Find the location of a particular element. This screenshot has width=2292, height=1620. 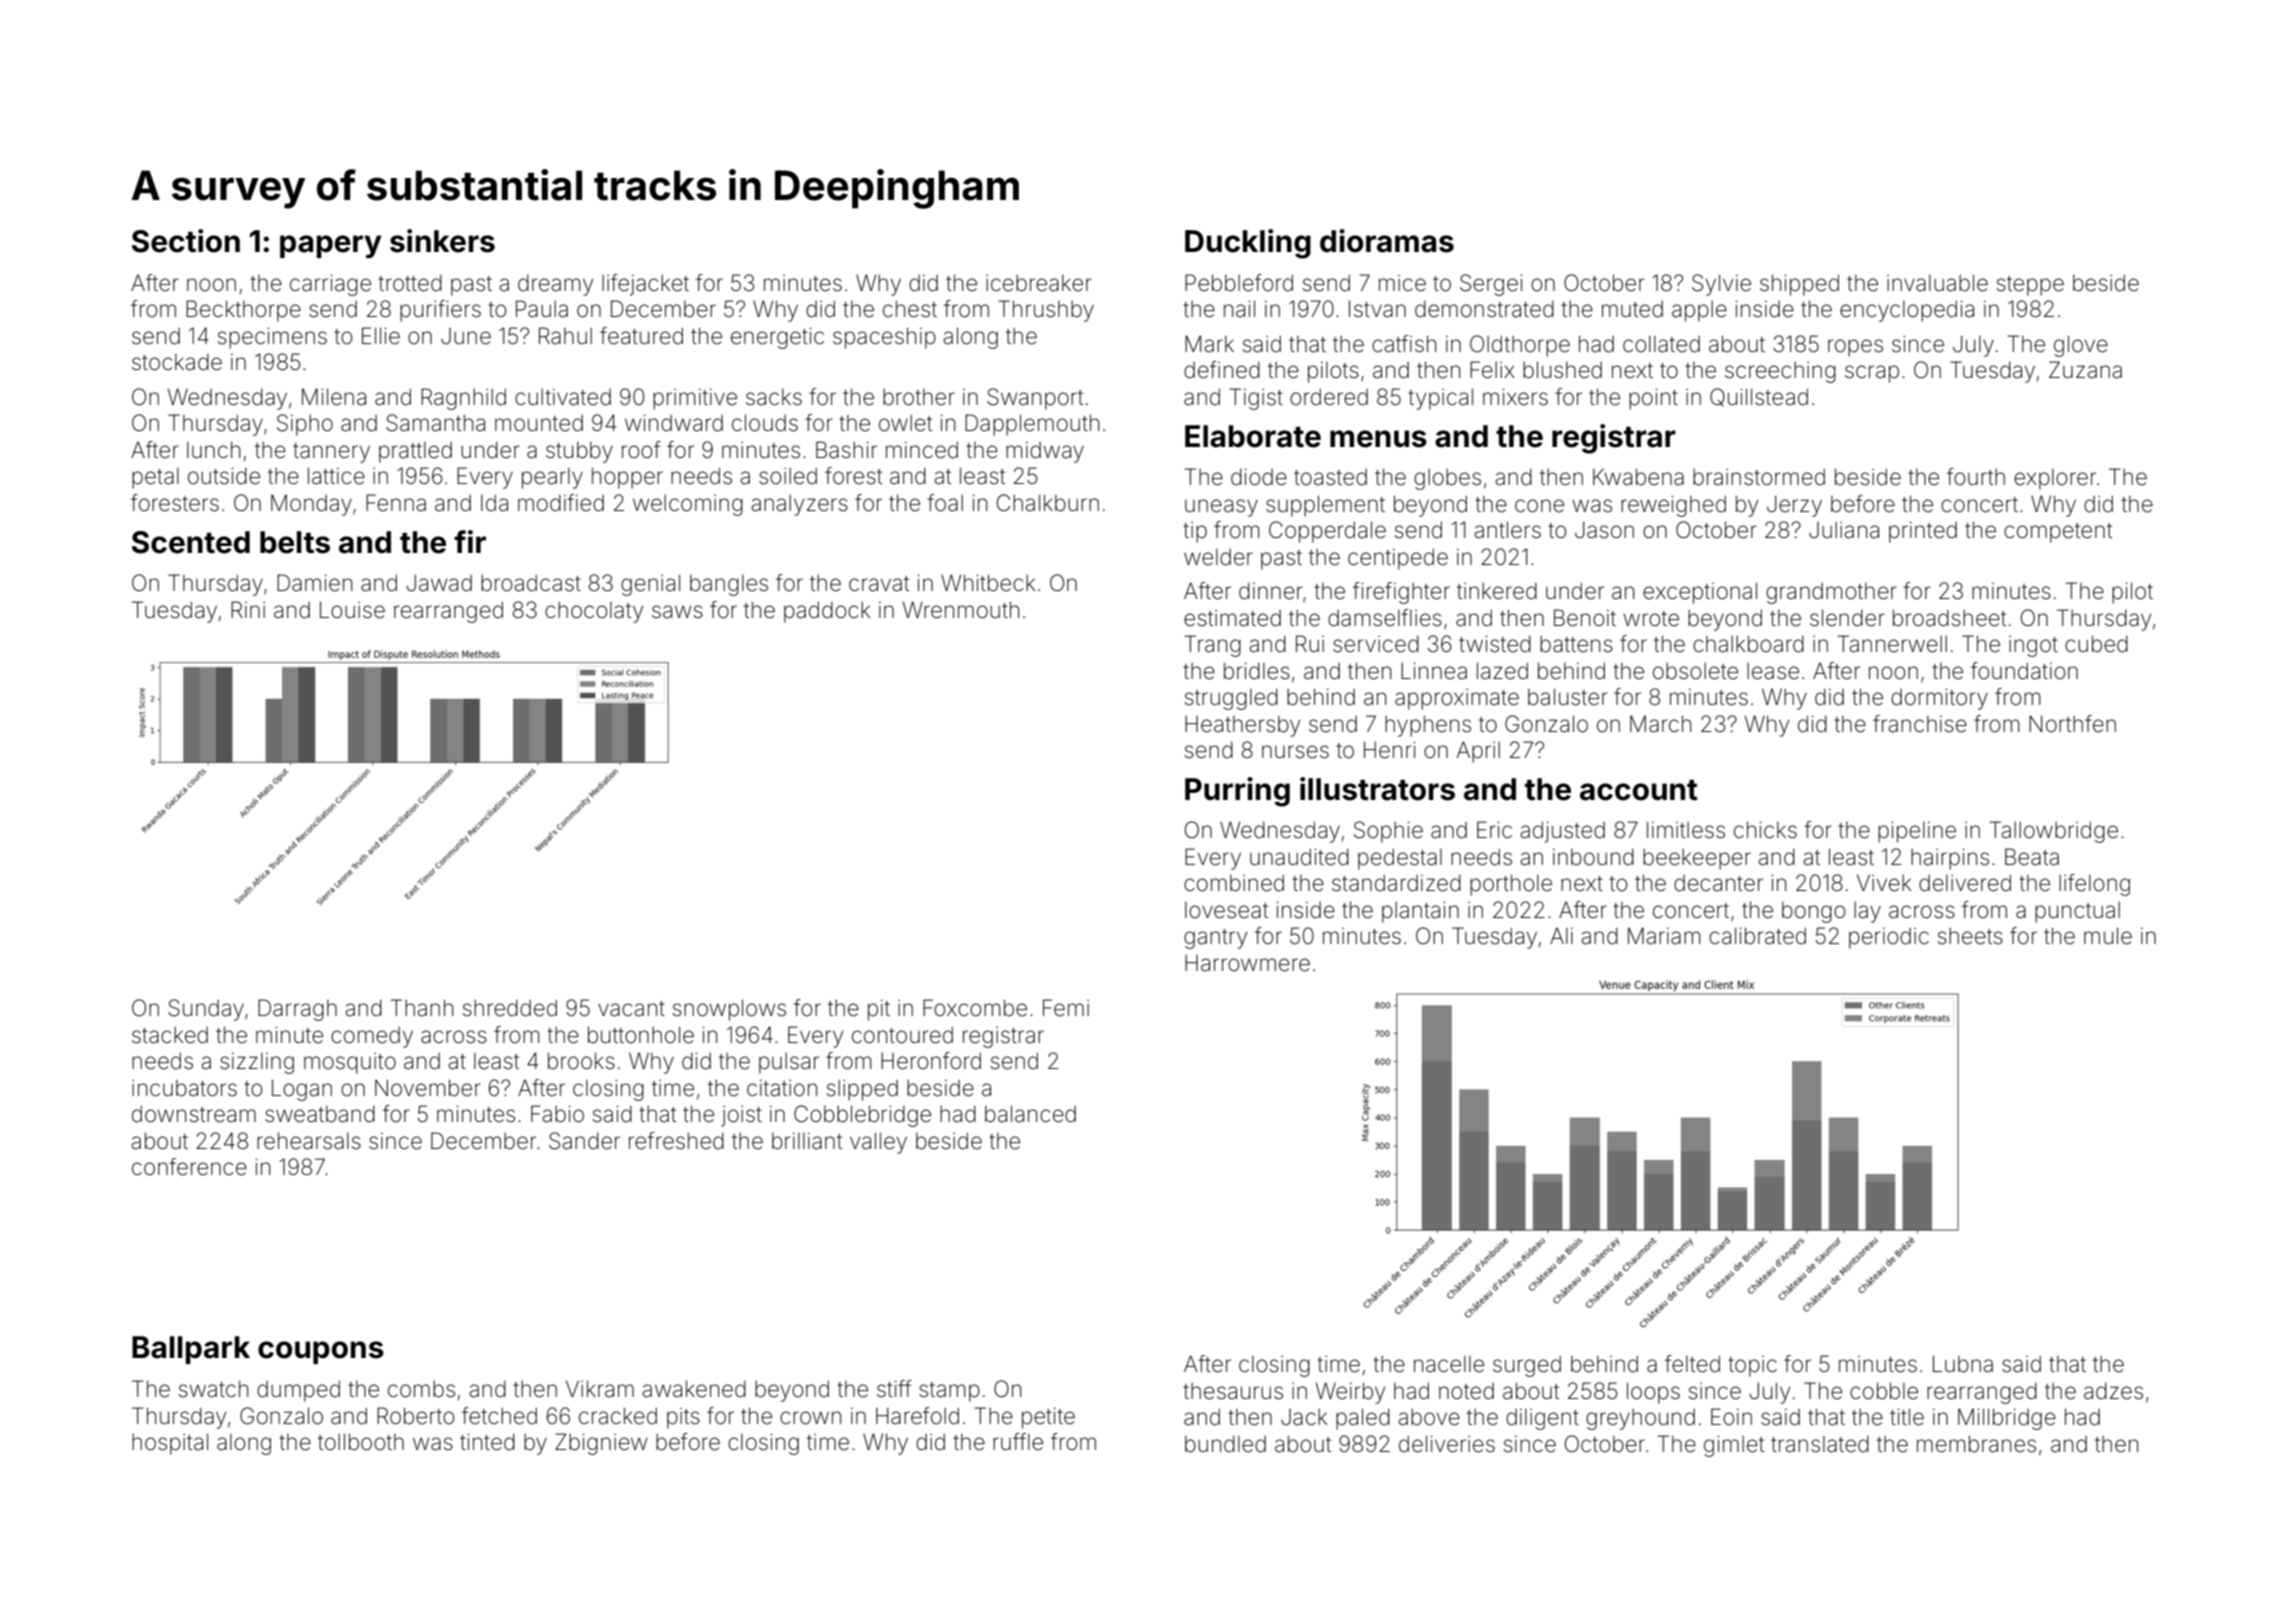

Mariam is located at coordinates (1664, 936).
